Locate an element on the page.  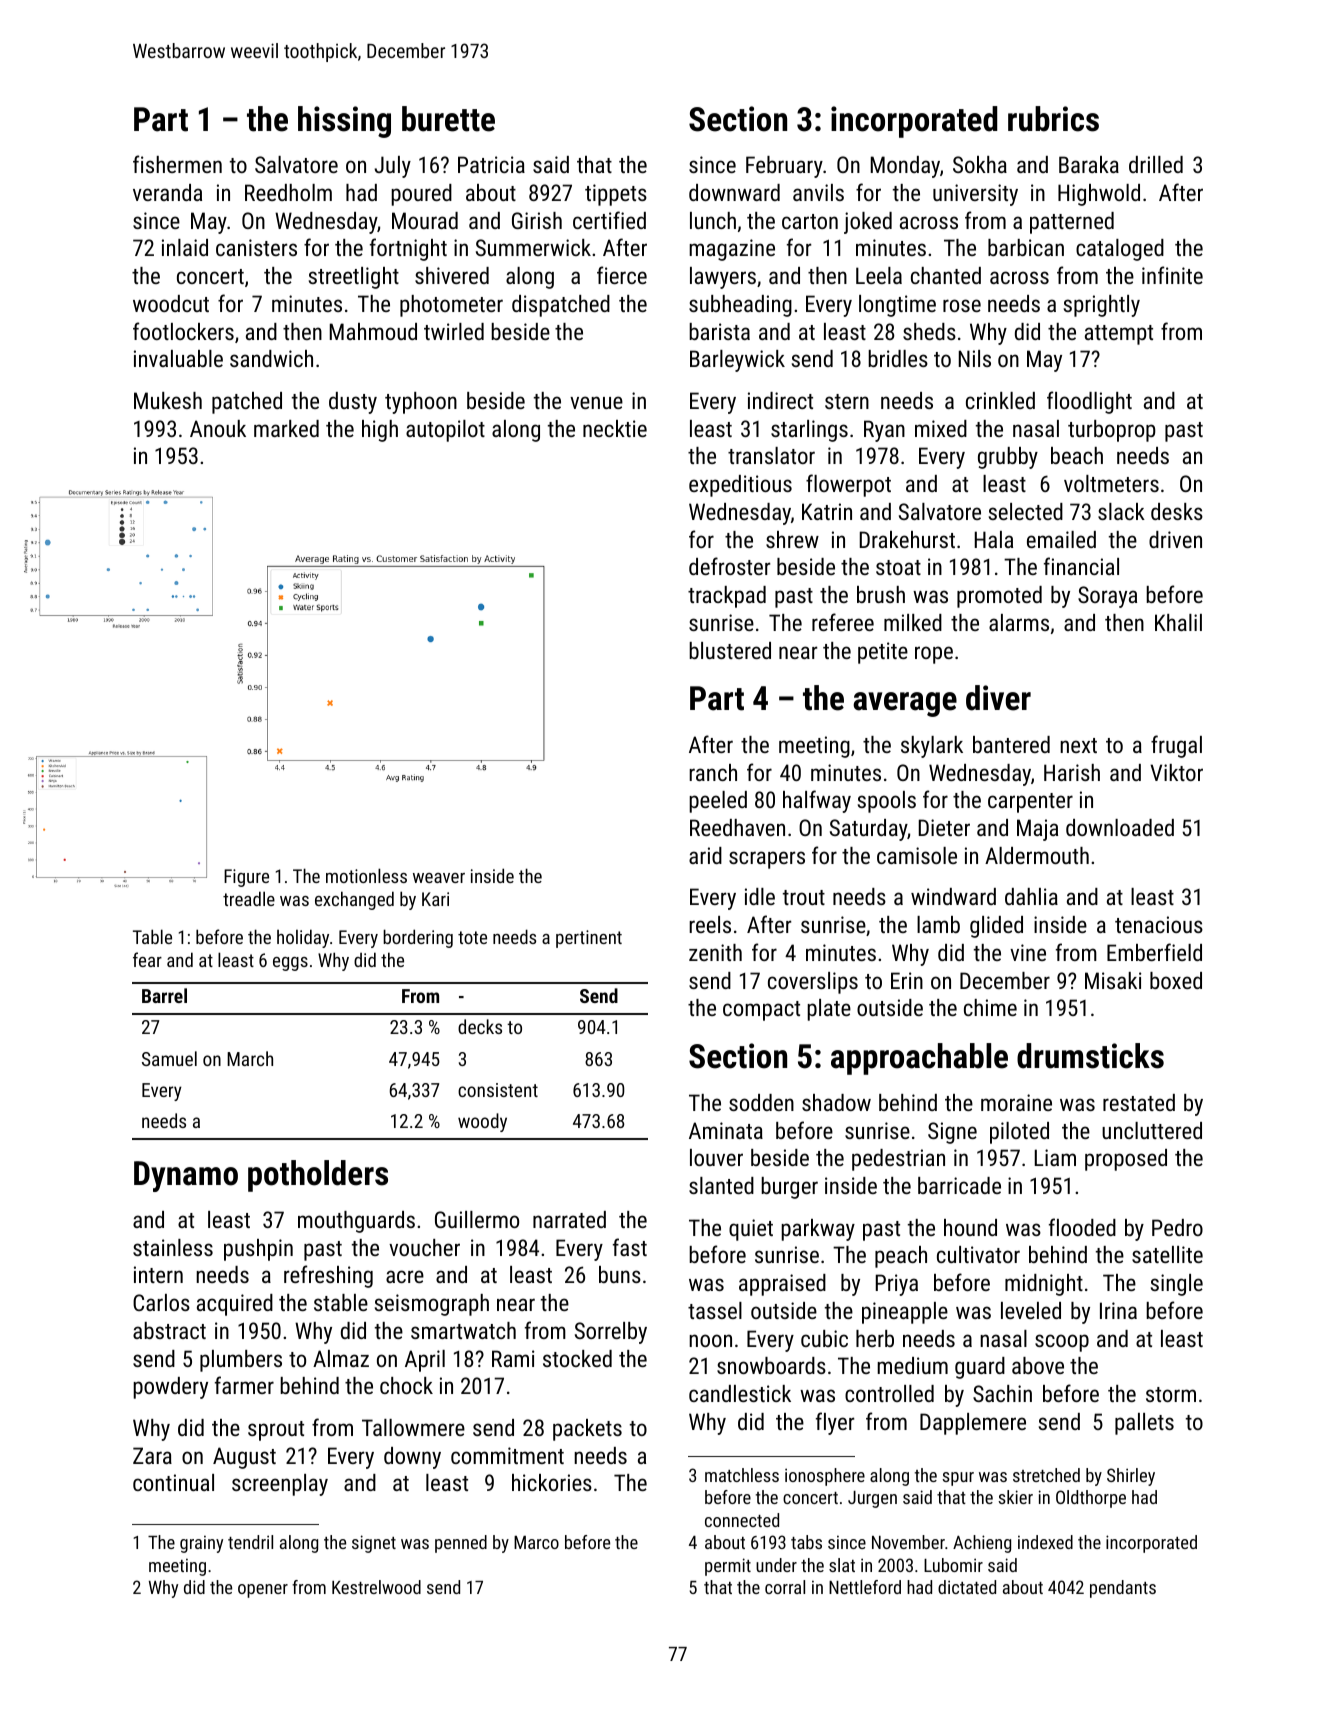
weaver is located at coordinates (439, 878).
